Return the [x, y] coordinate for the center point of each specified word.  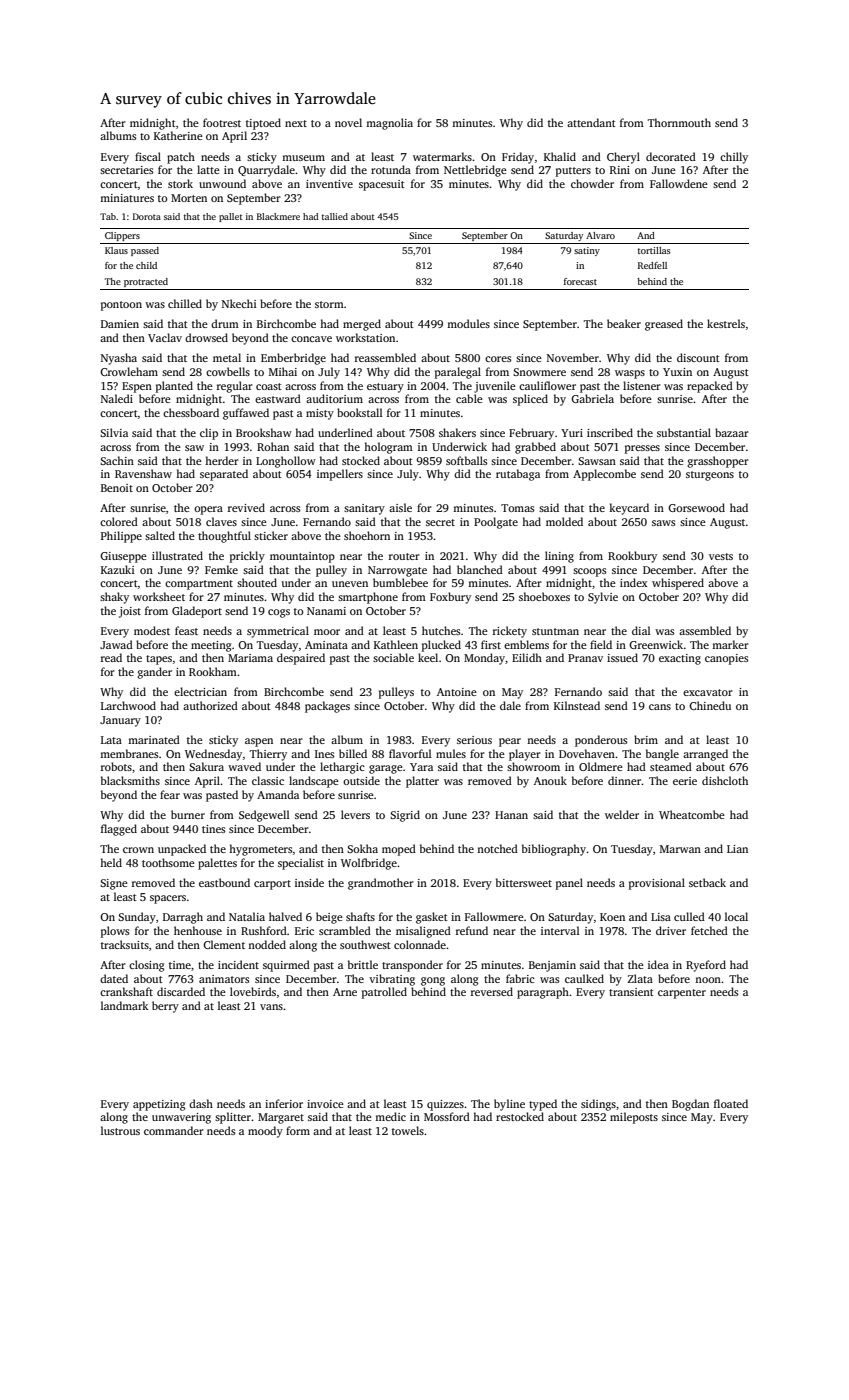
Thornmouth [679, 122]
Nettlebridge [475, 171]
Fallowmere [494, 916]
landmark [124, 1005]
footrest [222, 122]
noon [708, 980]
